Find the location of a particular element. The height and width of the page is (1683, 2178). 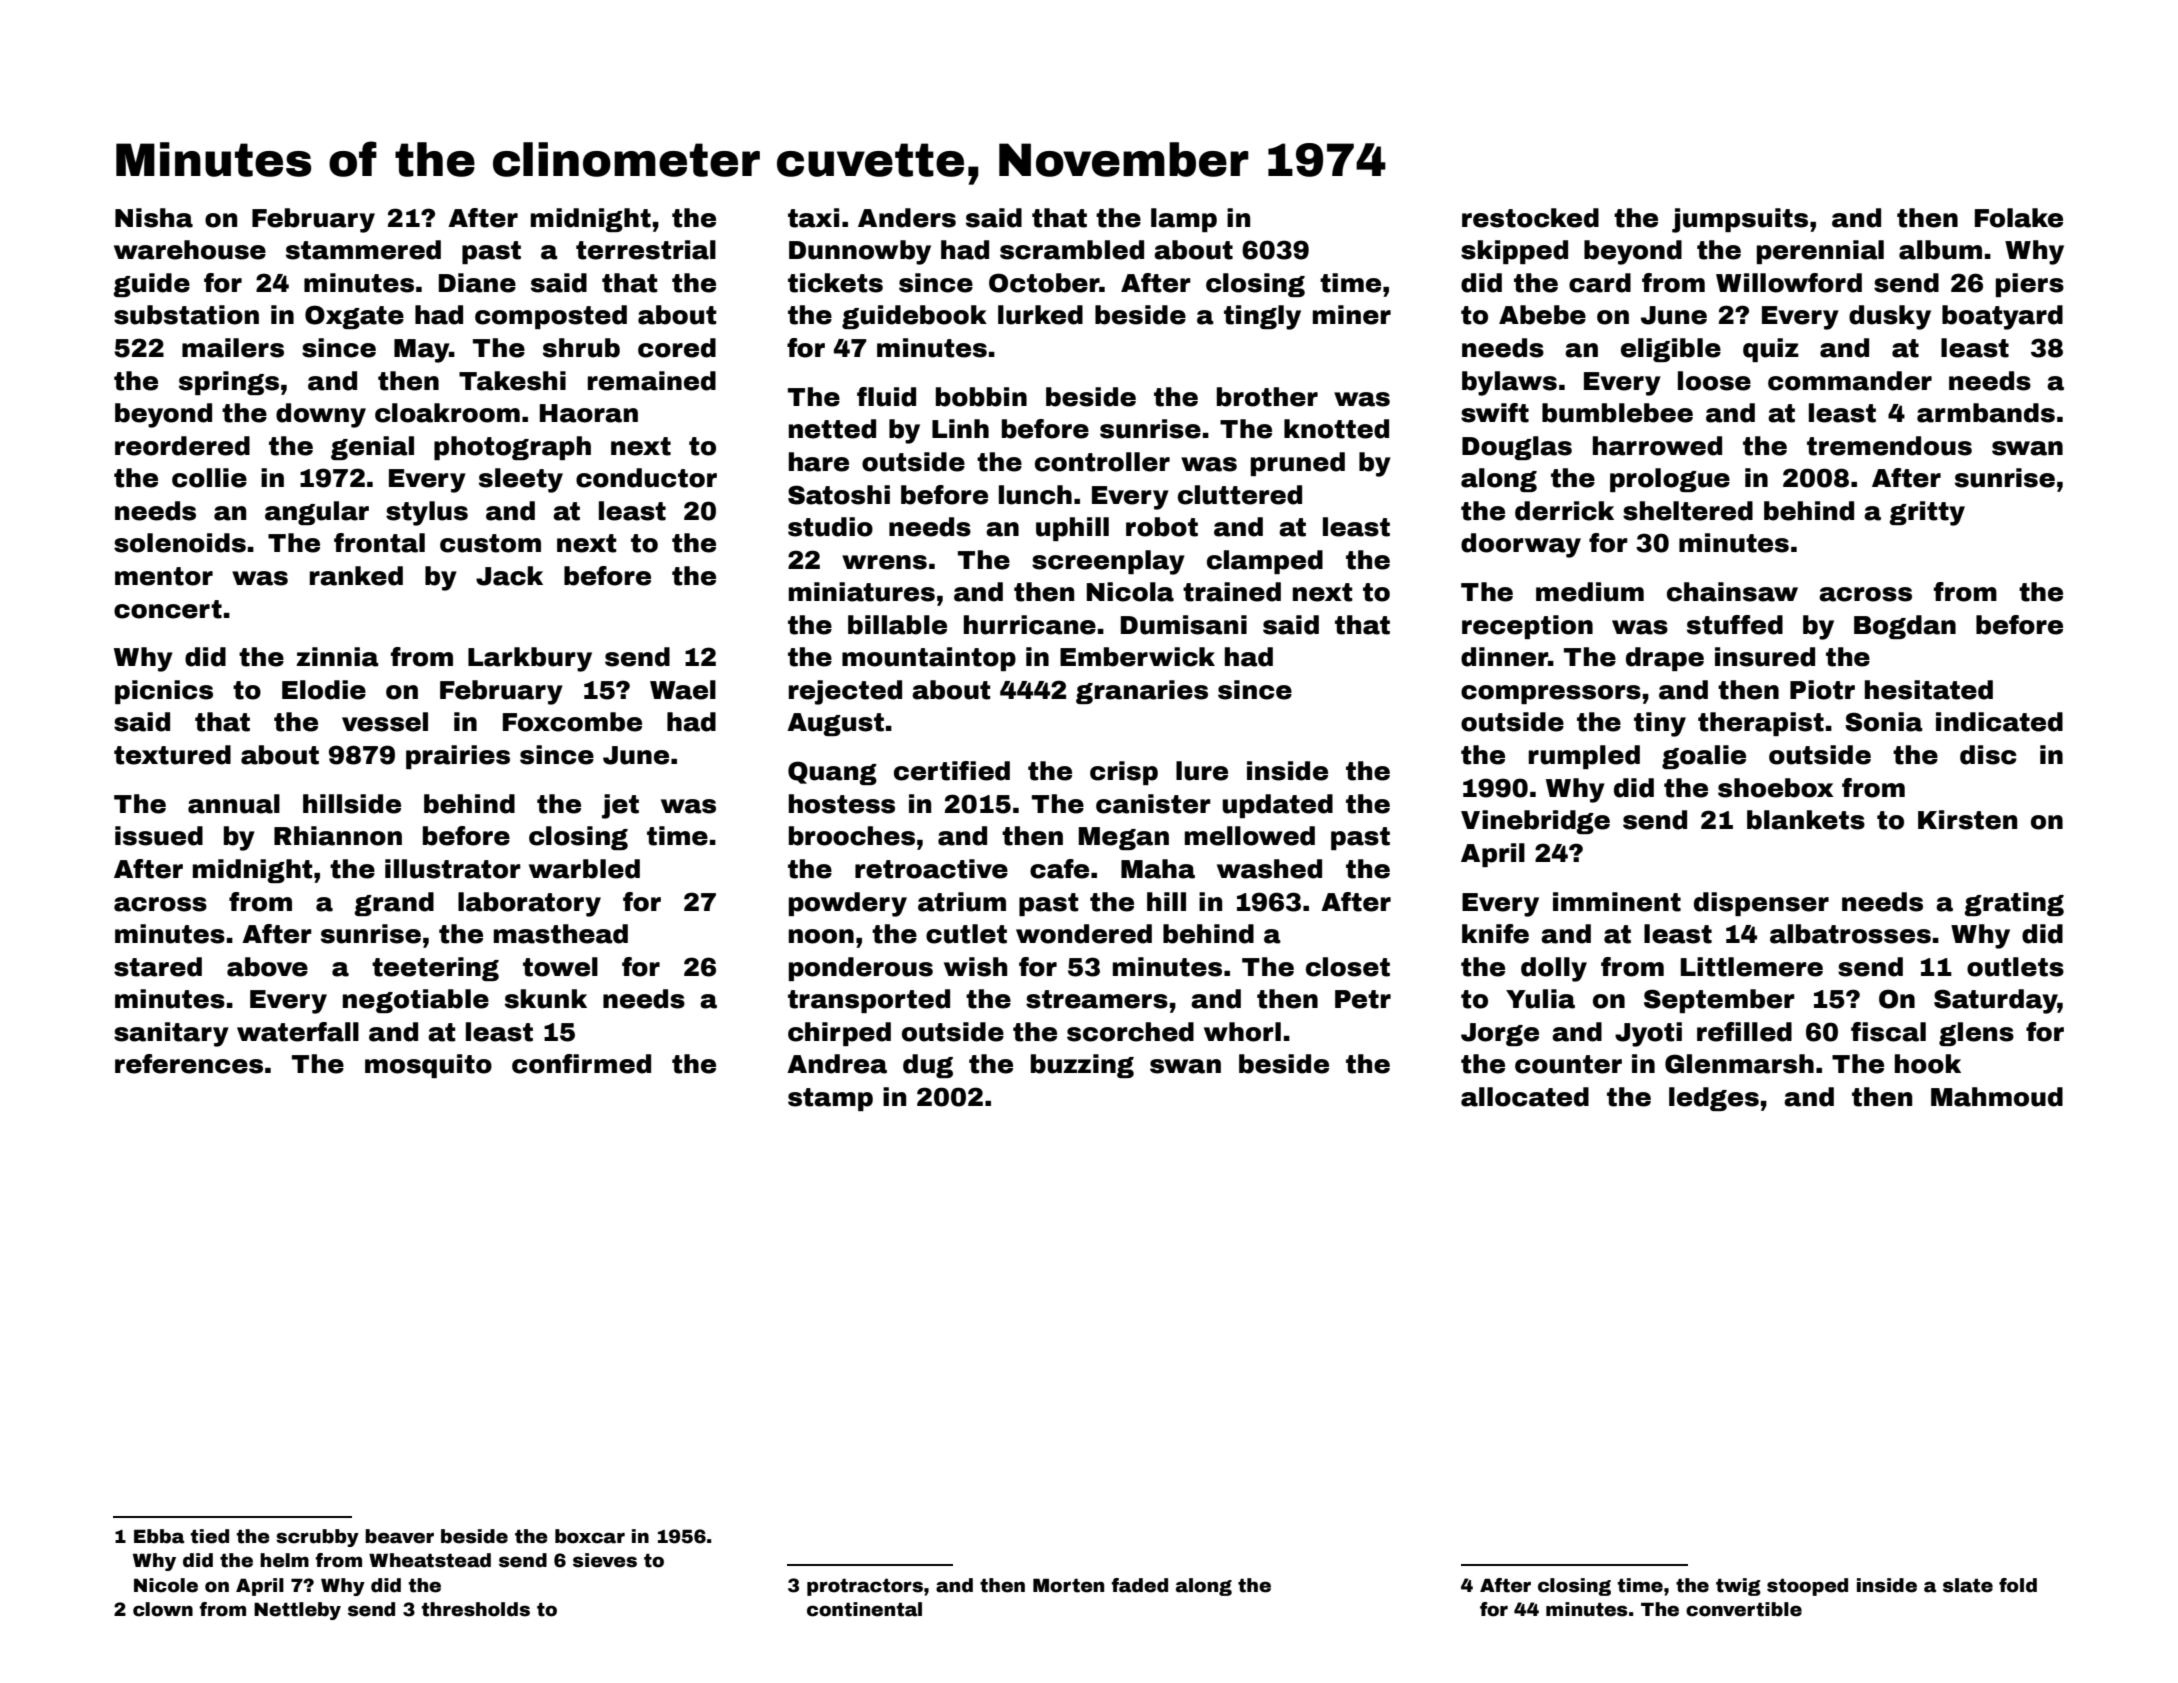

rumpled is located at coordinates (1584, 757).
